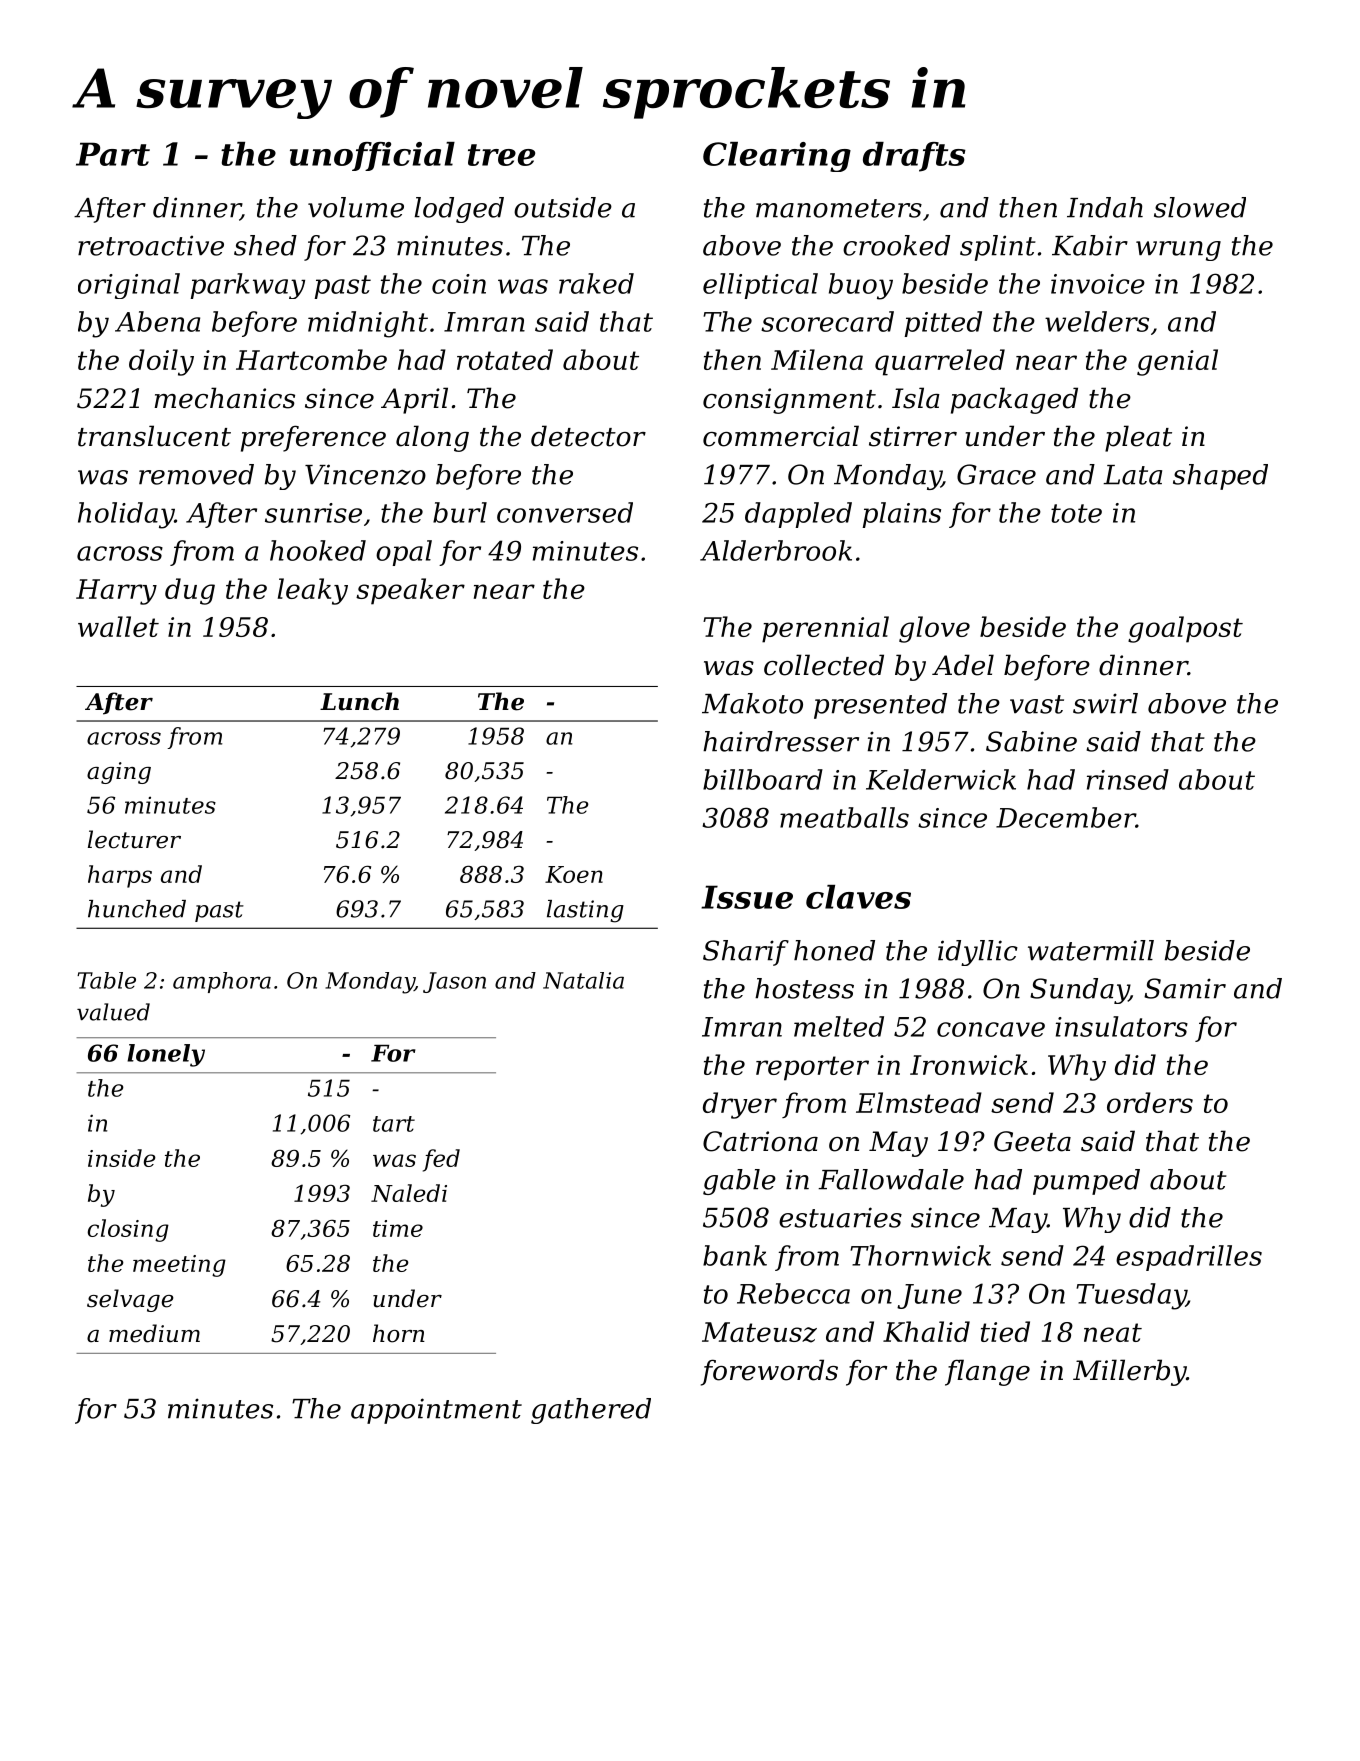 Image resolution: width=1360 pixels, height=1761 pixels. Describe the element at coordinates (934, 629) in the page. I see `glove` at that location.
